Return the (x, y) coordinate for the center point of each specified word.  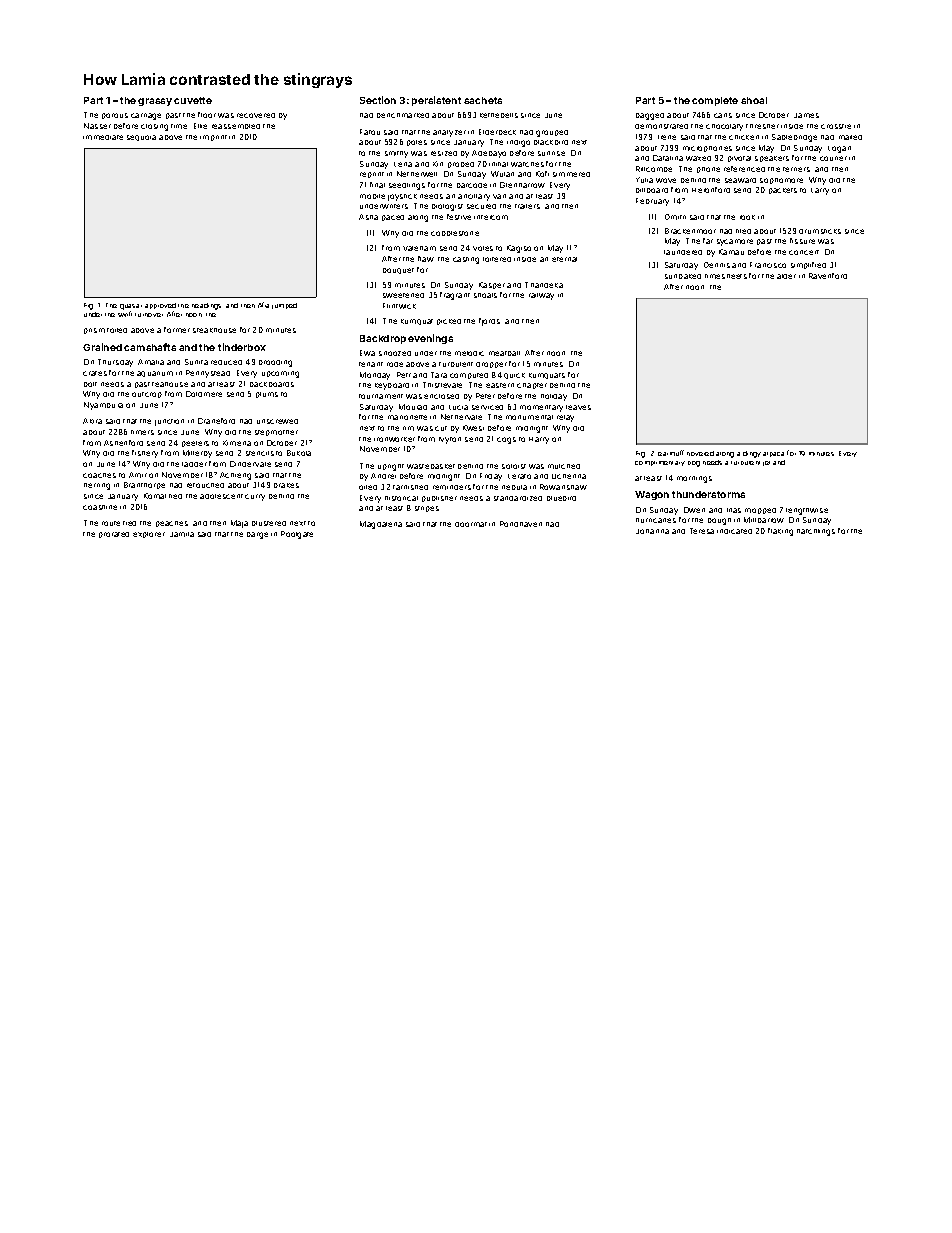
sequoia (141, 138)
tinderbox (242, 347)
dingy (752, 454)
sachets (483, 100)
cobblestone (455, 233)
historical (401, 498)
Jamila (182, 534)
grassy (155, 102)
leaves (578, 407)
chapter (532, 386)
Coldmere (204, 394)
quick (514, 376)
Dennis (717, 265)
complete (715, 101)
